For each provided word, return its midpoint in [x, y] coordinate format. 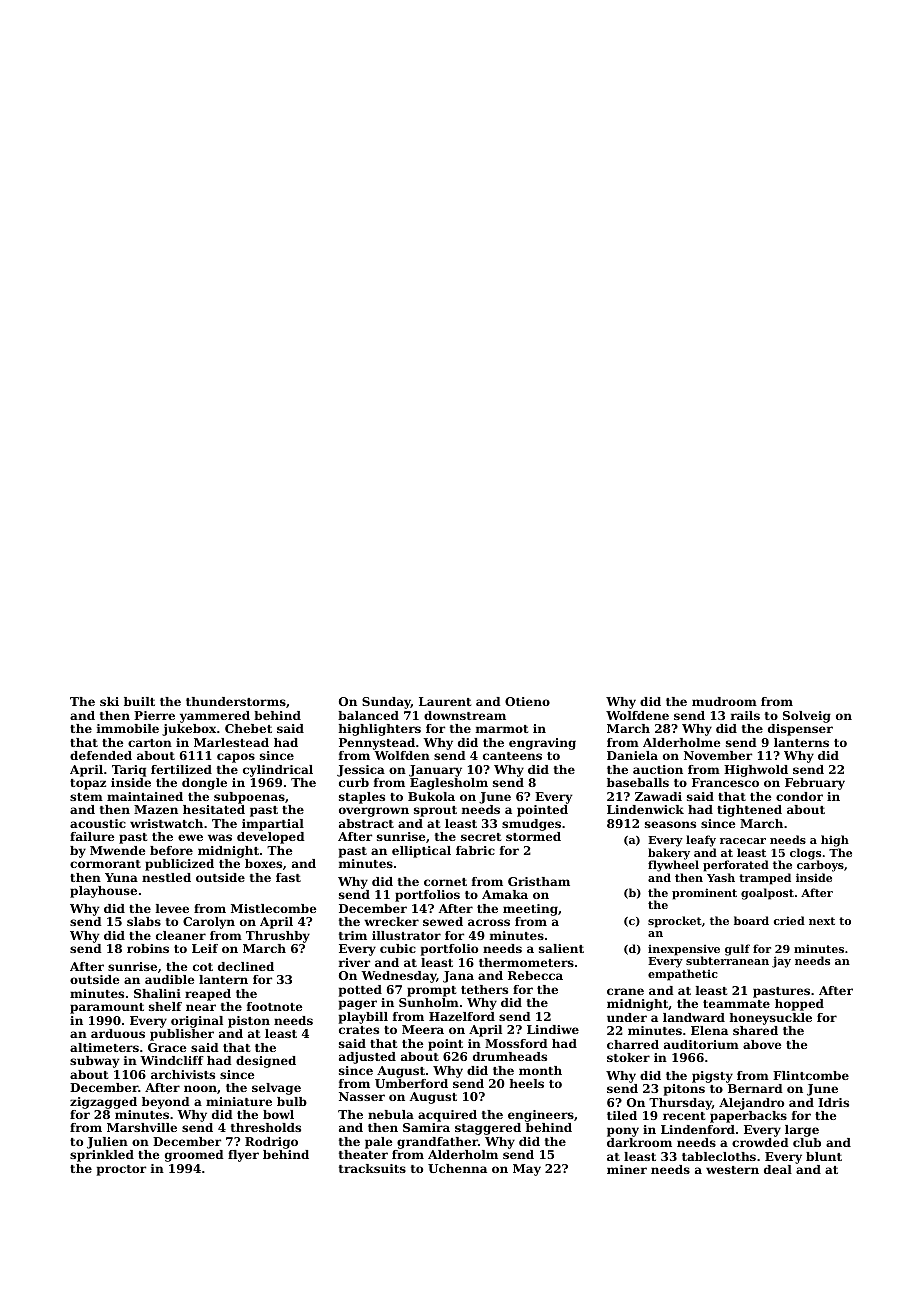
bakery [669, 854]
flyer [243, 1156]
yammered [215, 717]
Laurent [445, 701]
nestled [166, 877]
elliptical [421, 852]
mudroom [724, 701]
